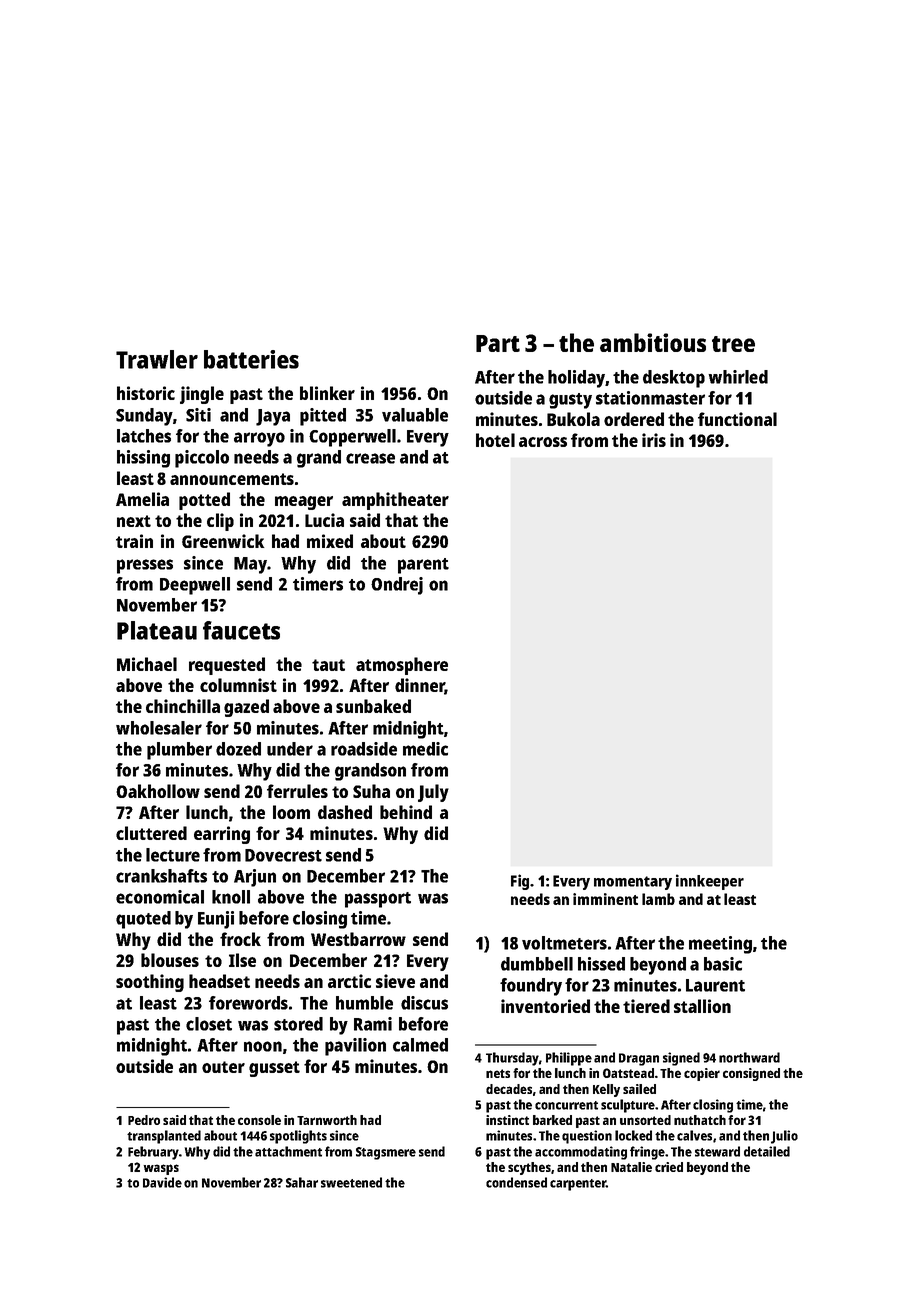 The image size is (924, 1308). What do you see at coordinates (162, 1182) in the document?
I see `Davide` at bounding box center [162, 1182].
